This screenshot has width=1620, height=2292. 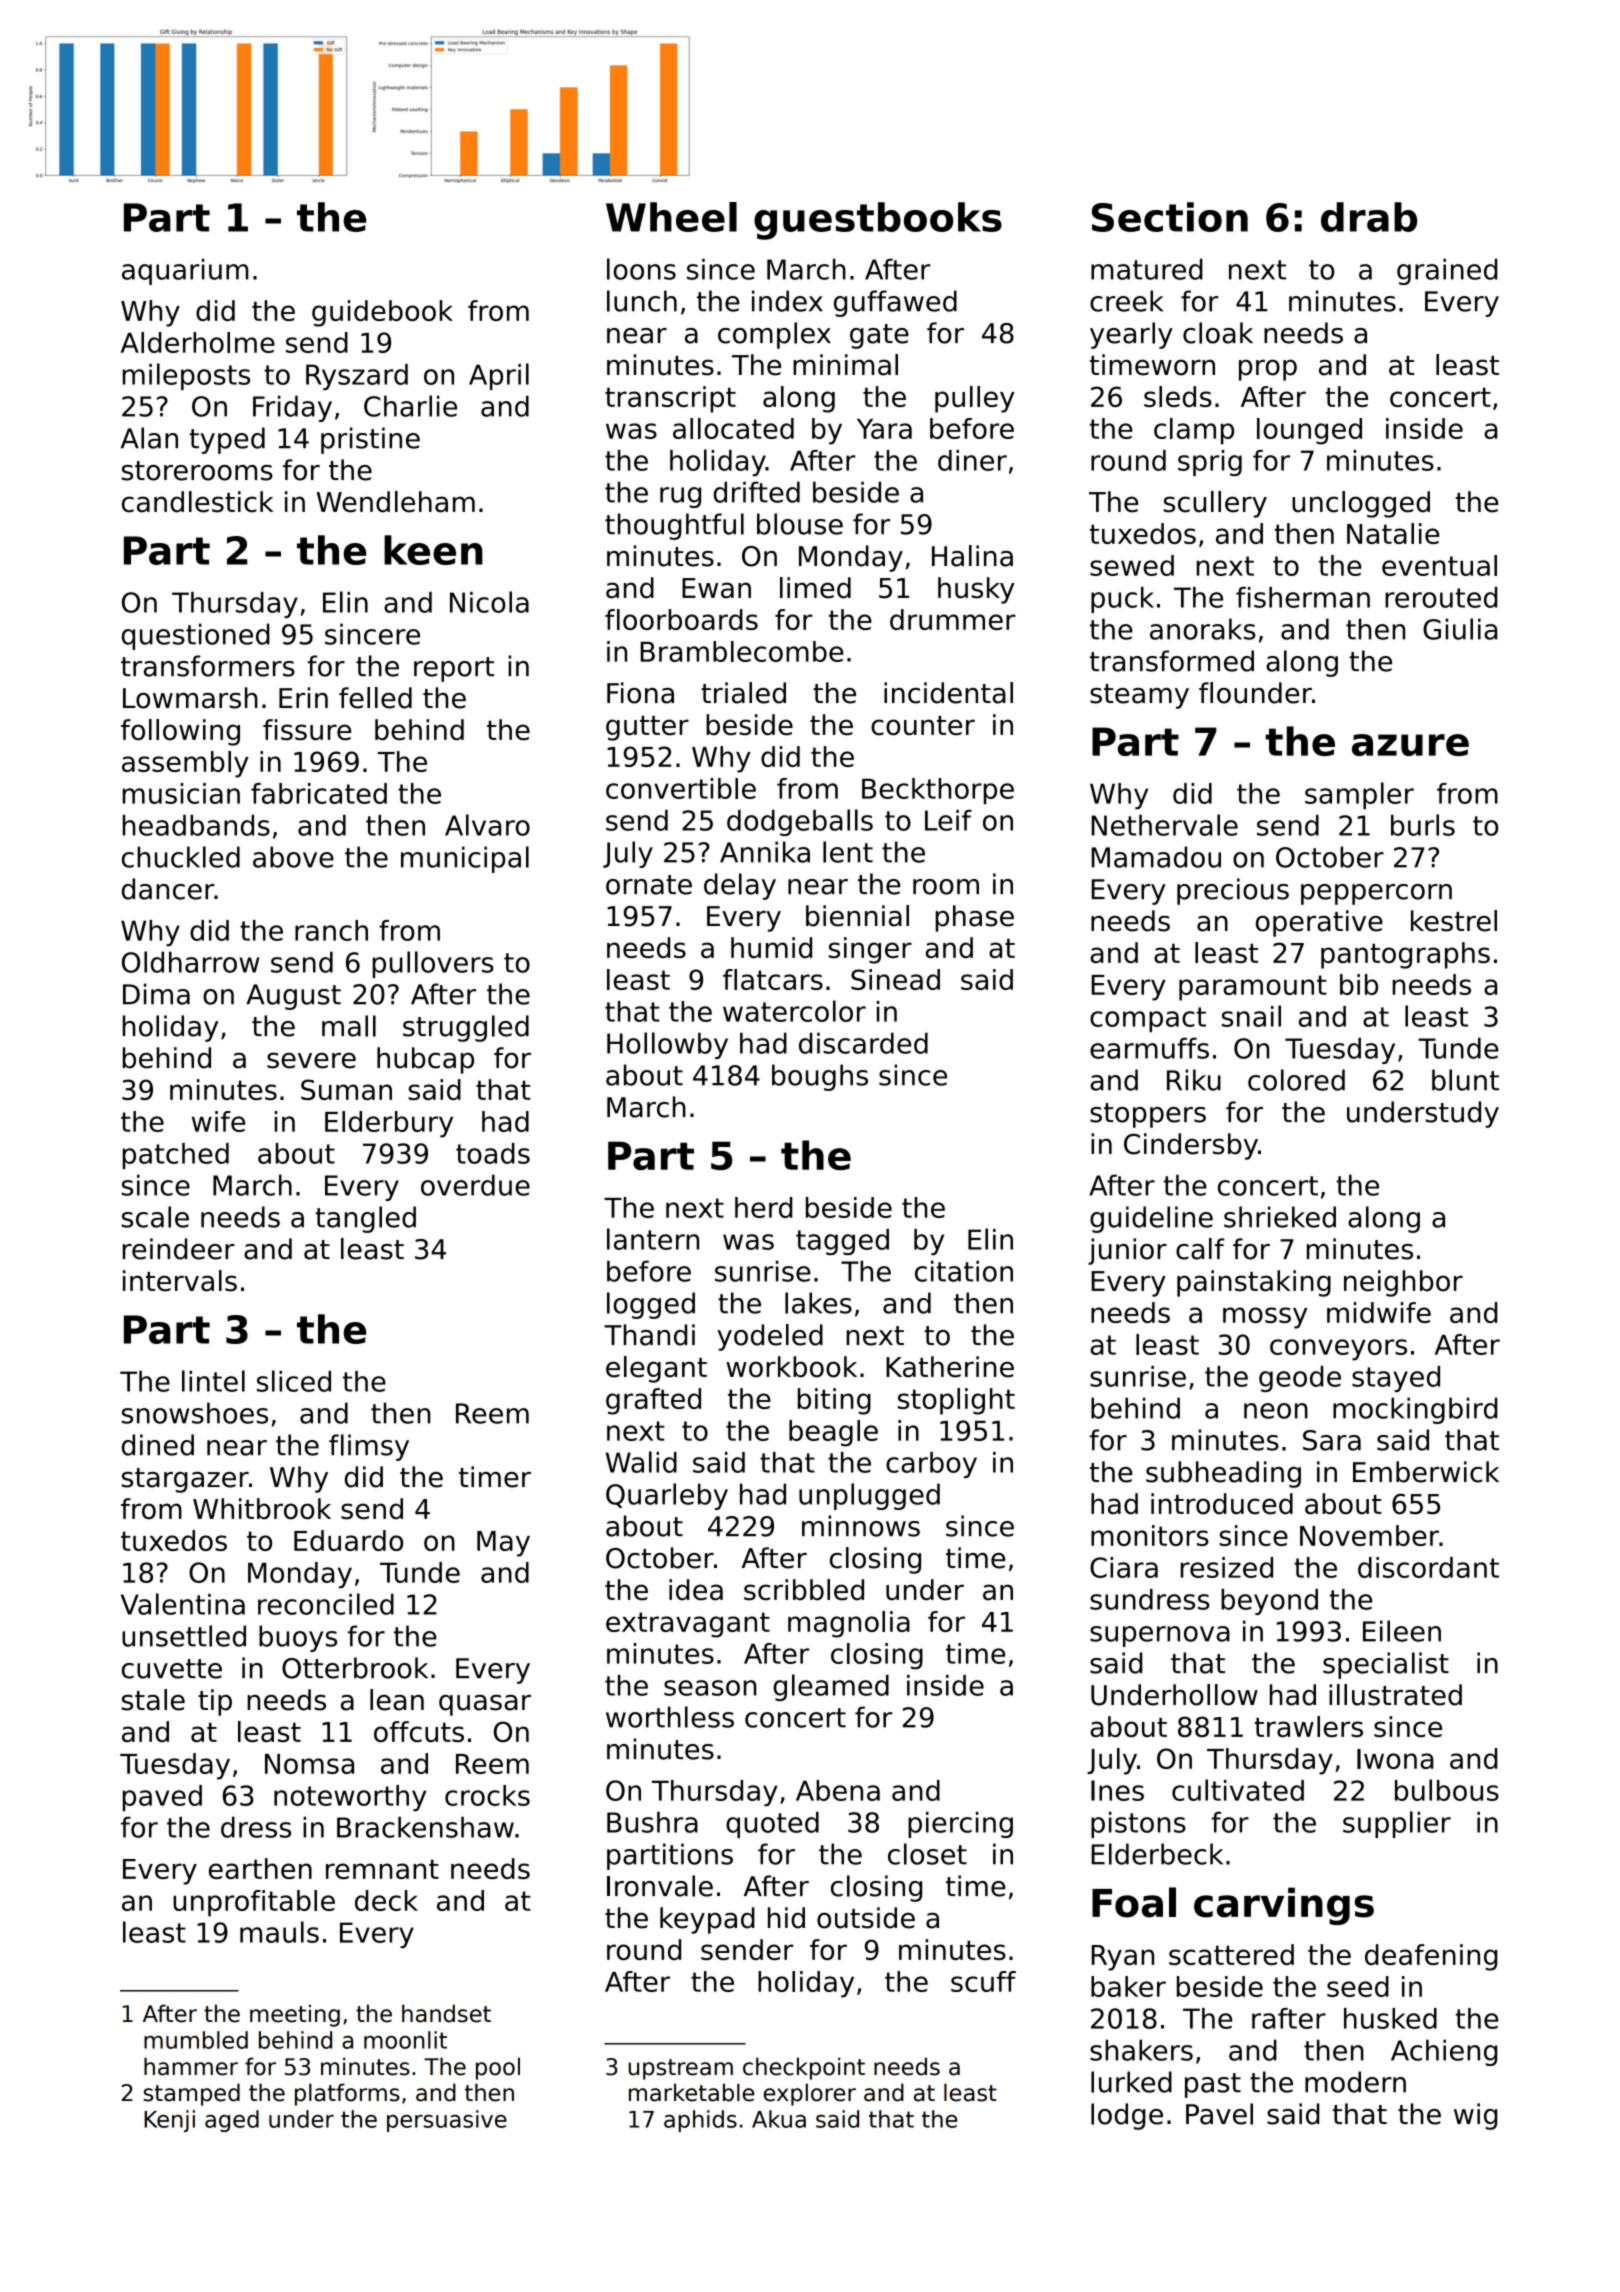 I want to click on guestbooks, so click(x=878, y=221).
